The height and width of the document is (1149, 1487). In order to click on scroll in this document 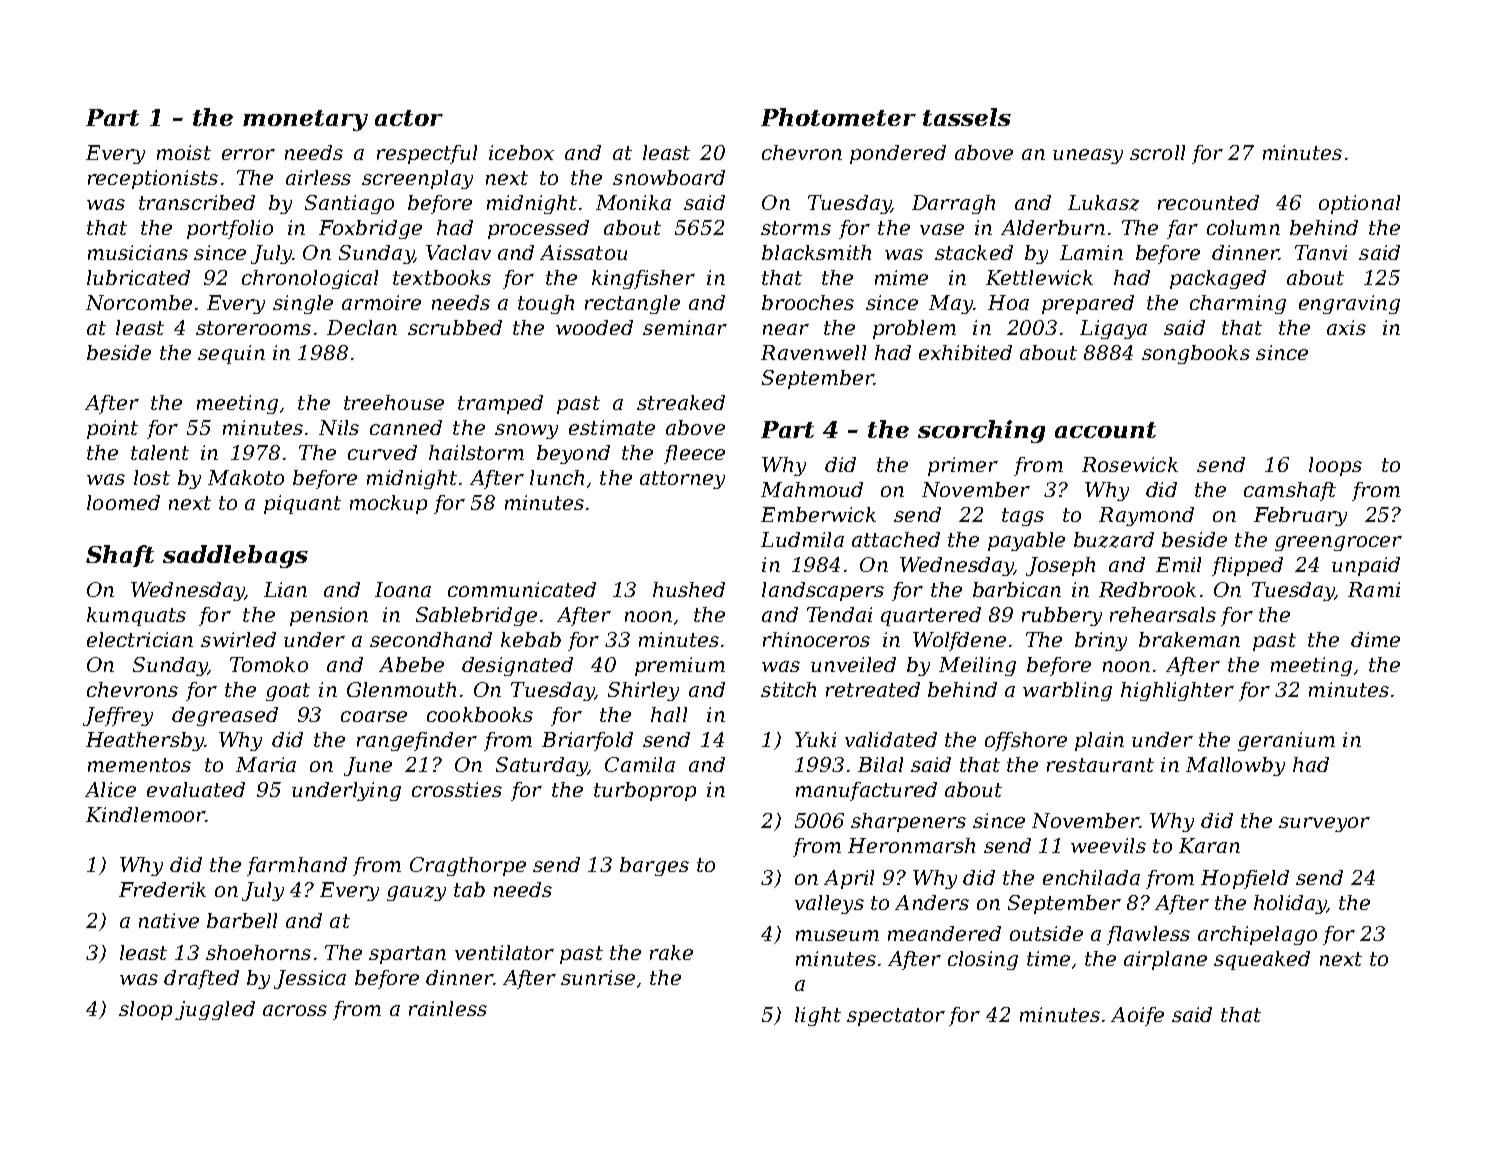, I will do `click(1157, 152)`.
